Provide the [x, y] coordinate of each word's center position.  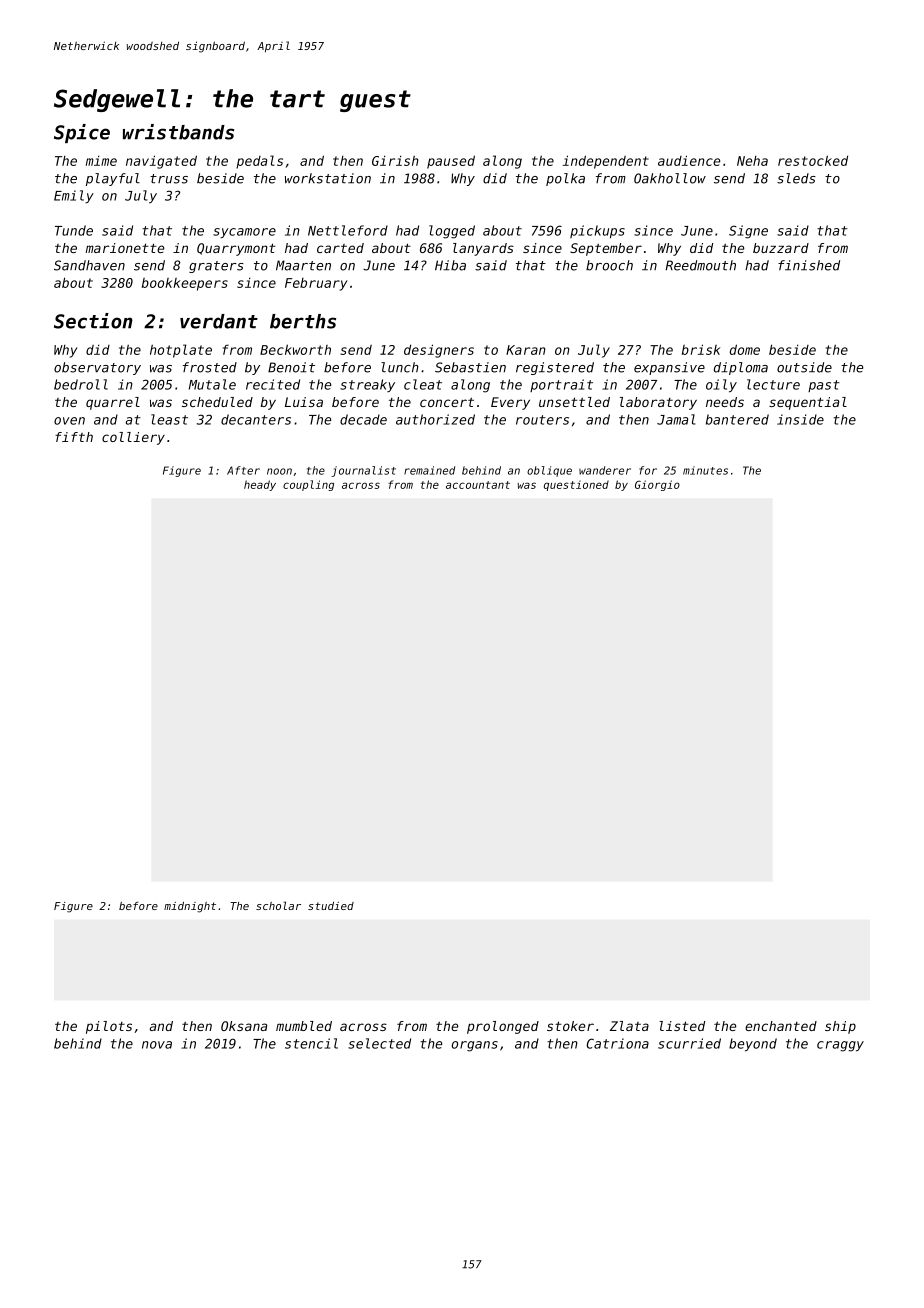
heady [260, 485]
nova [157, 1045]
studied [331, 906]
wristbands [178, 132]
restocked [813, 160]
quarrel [113, 403]
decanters [256, 419]
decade [363, 419]
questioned [576, 485]
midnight [190, 907]
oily [721, 385]
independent [606, 162]
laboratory [658, 403]
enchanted [781, 1026]
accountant [478, 485]
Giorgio [657, 485]
